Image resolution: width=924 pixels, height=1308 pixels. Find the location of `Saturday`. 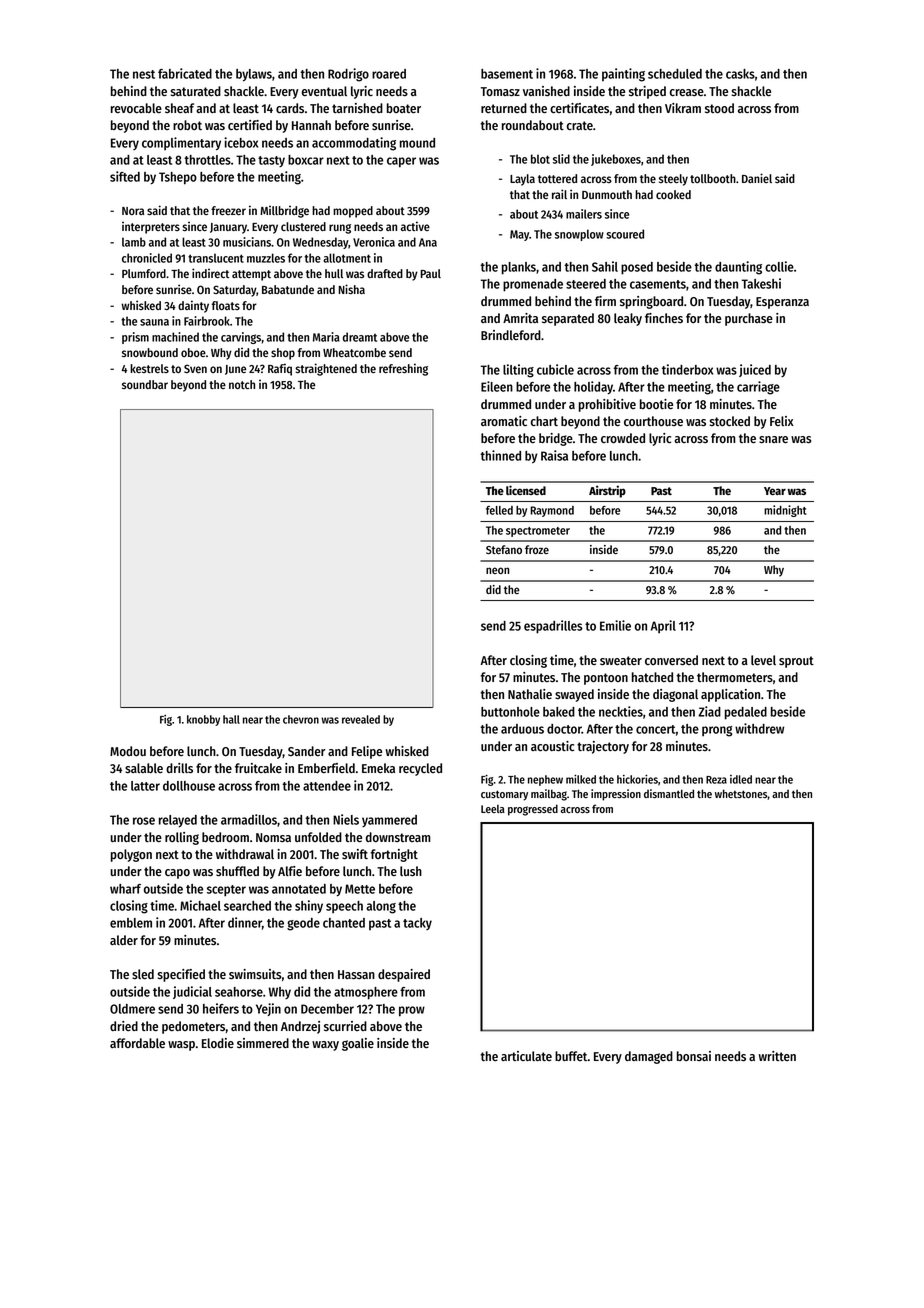

Saturday is located at coordinates (235, 291).
